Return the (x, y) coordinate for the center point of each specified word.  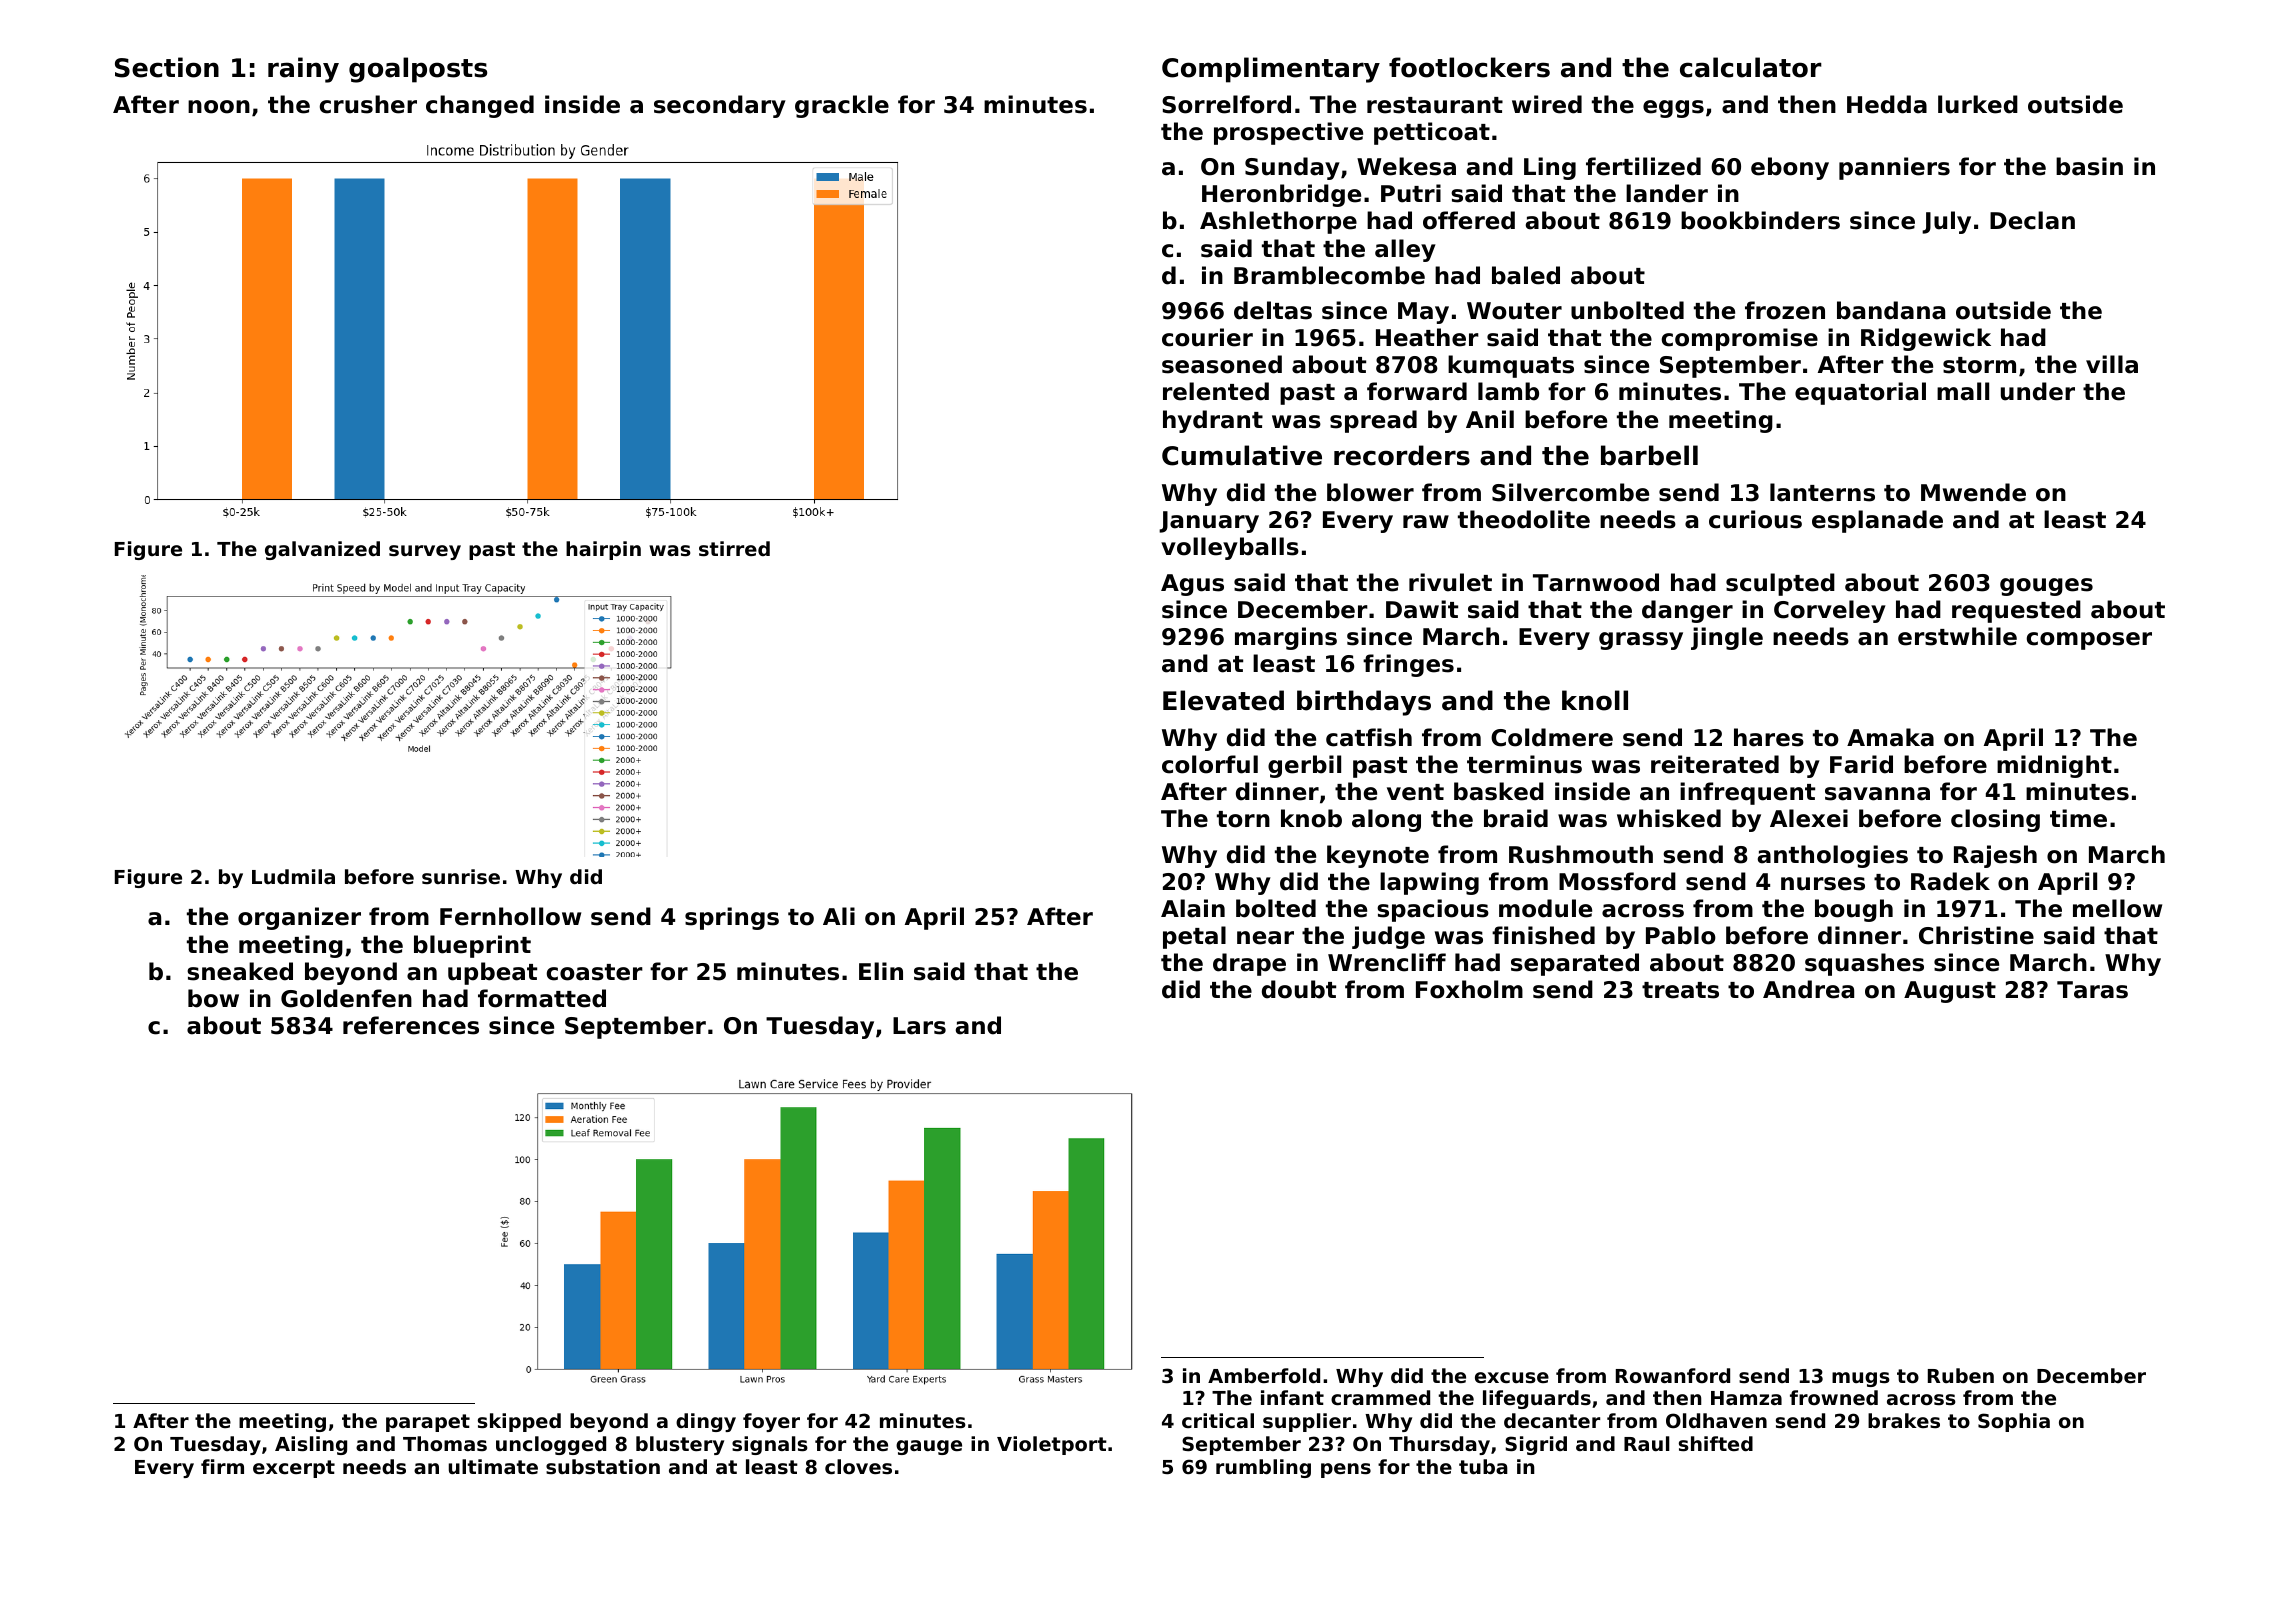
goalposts (418, 70)
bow (213, 998)
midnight (2054, 766)
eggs (1673, 109)
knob (1311, 818)
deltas (1273, 310)
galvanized (322, 550)
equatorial (1860, 393)
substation (603, 1466)
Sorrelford (1226, 104)
